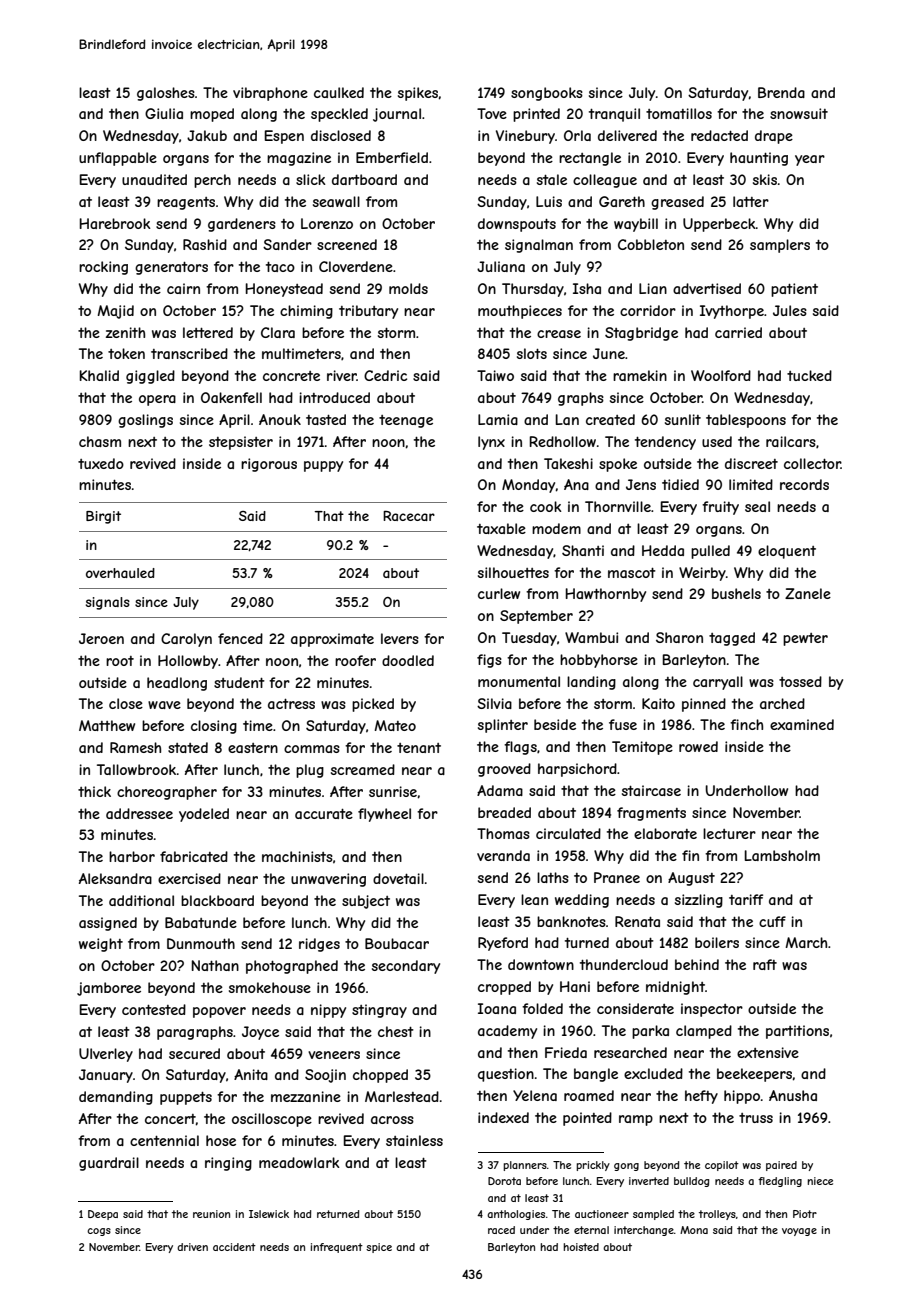 This page has width=924, height=1308. I want to click on secondary, so click(406, 967).
